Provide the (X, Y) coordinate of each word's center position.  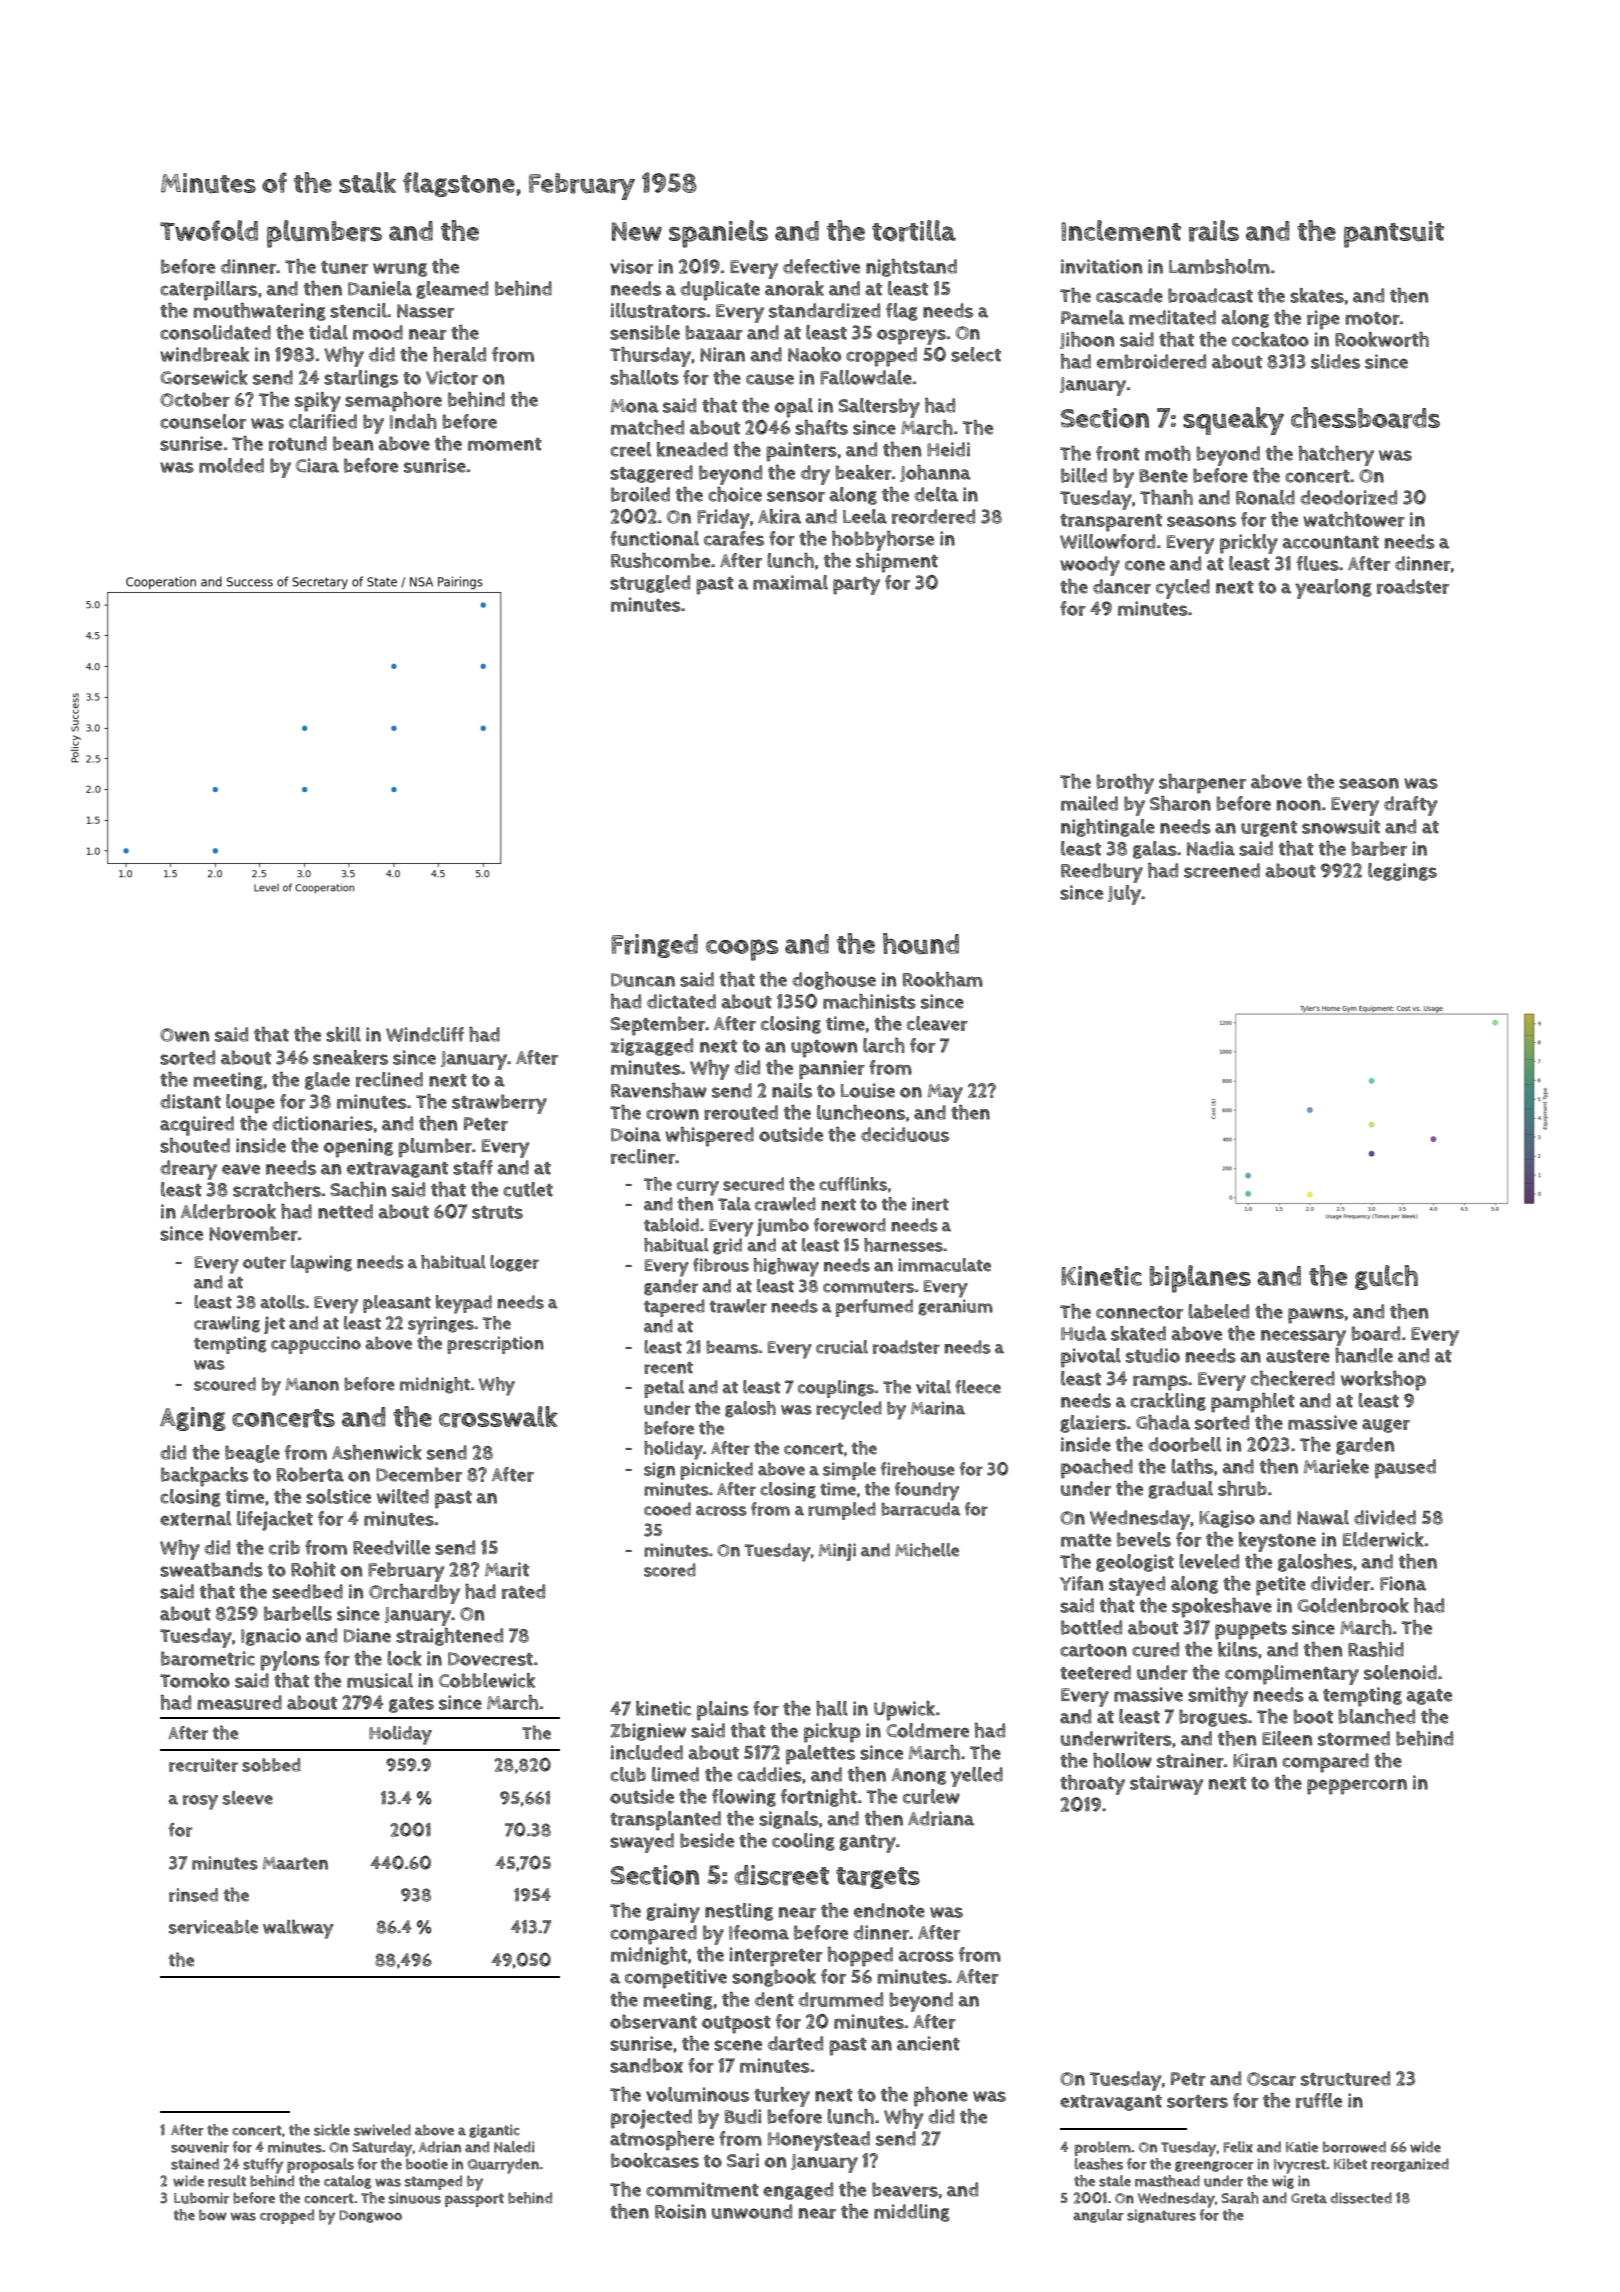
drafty (1411, 806)
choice (735, 494)
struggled (650, 584)
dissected (1361, 2198)
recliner (643, 1156)
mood (378, 332)
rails (1214, 231)
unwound (752, 2211)
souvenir (200, 2147)
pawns (1316, 1316)
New (637, 231)
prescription (495, 1345)
